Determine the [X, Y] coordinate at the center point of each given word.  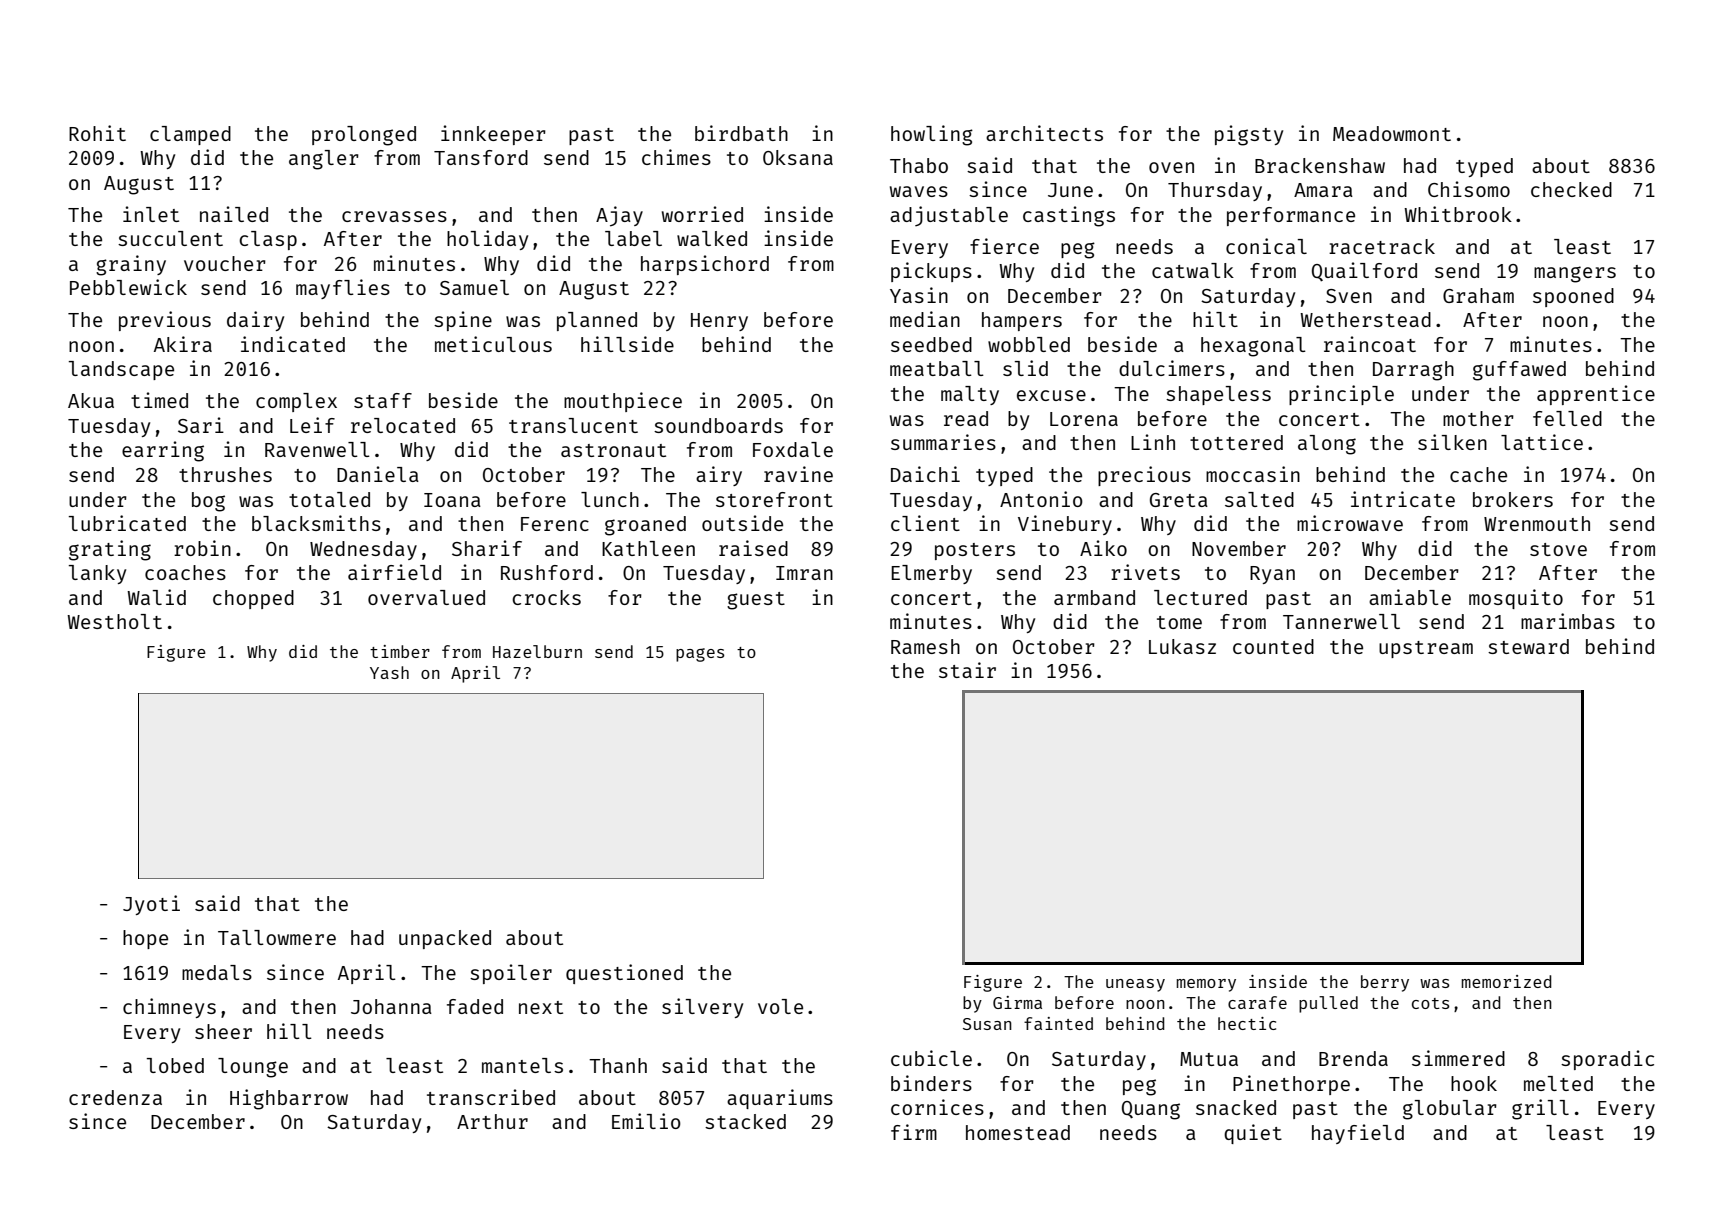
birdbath [741, 133]
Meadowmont [1392, 133]
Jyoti [151, 905]
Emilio [646, 1121]
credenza [115, 1097]
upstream [1426, 649]
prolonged [364, 136]
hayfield [1358, 1134]
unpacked [445, 939]
